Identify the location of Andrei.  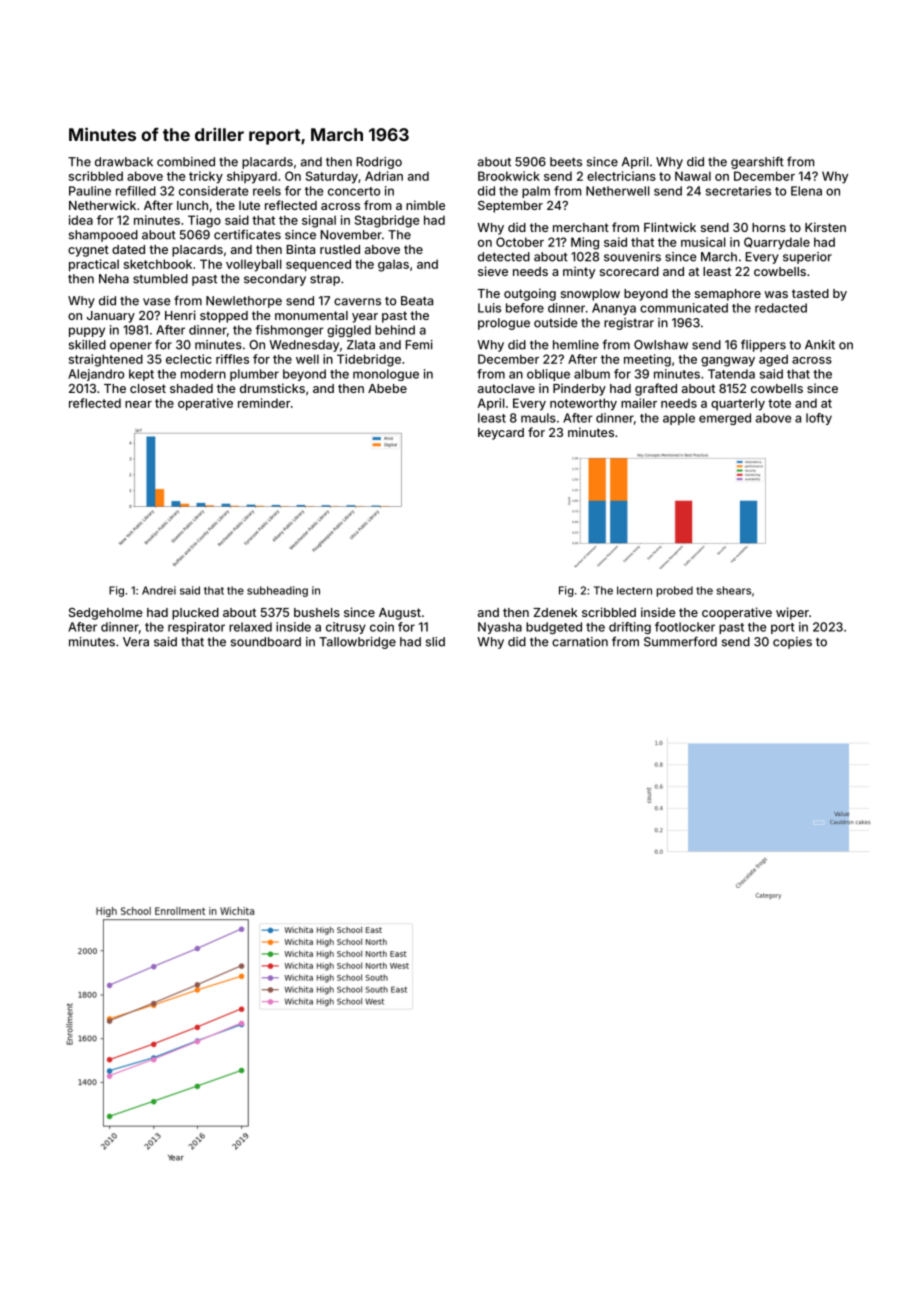
(159, 590).
